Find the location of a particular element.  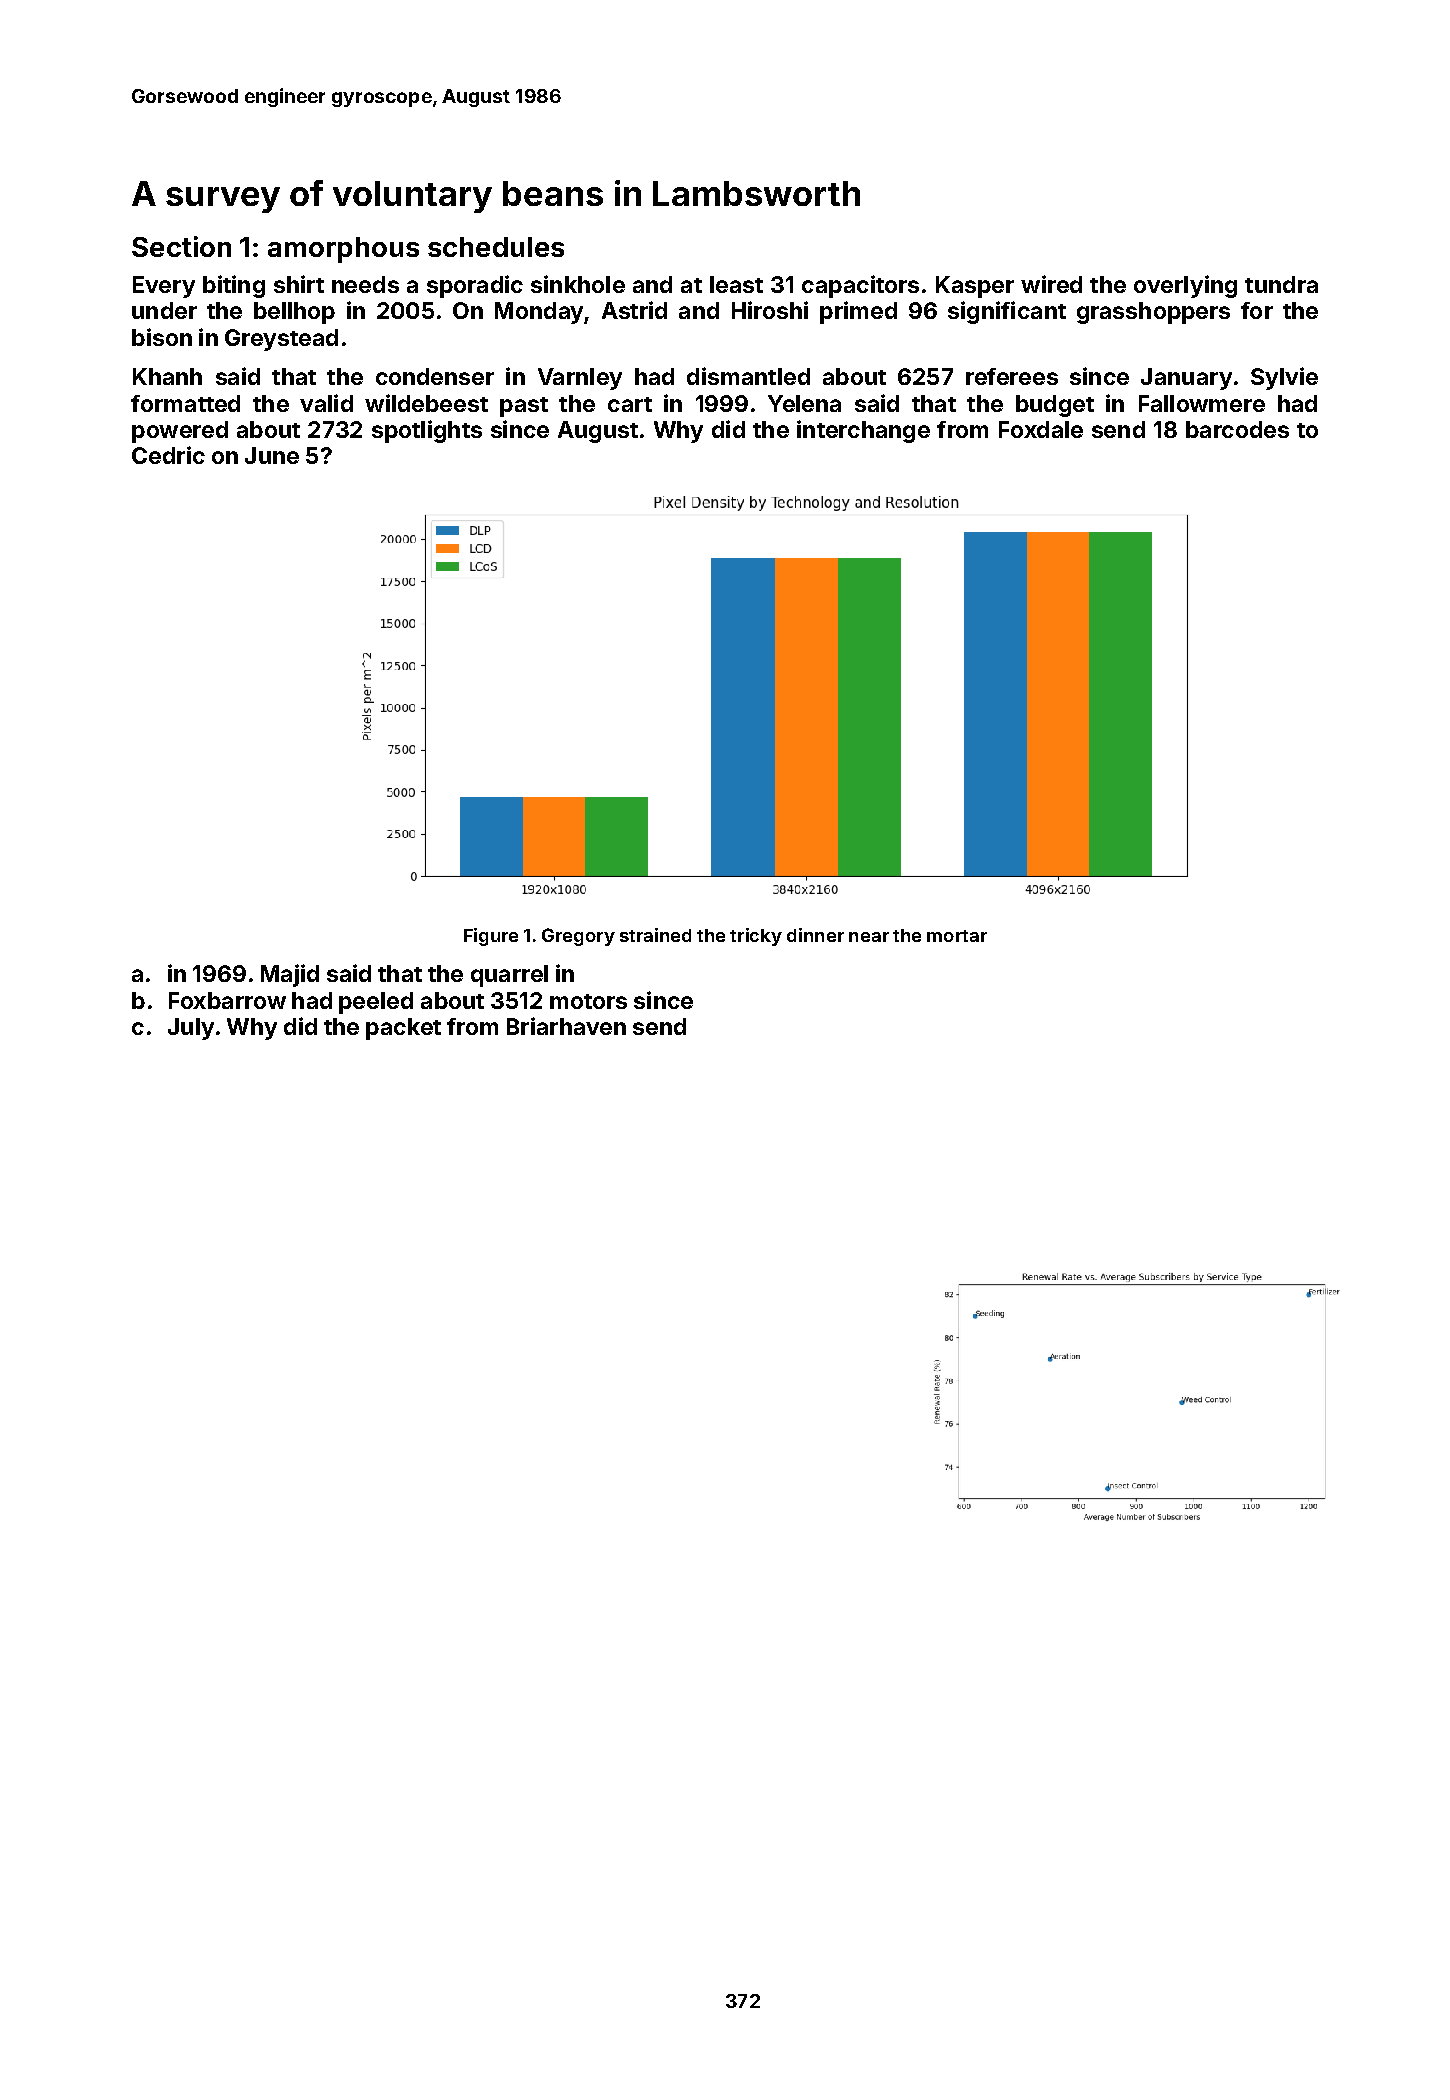

packet is located at coordinates (403, 1029).
